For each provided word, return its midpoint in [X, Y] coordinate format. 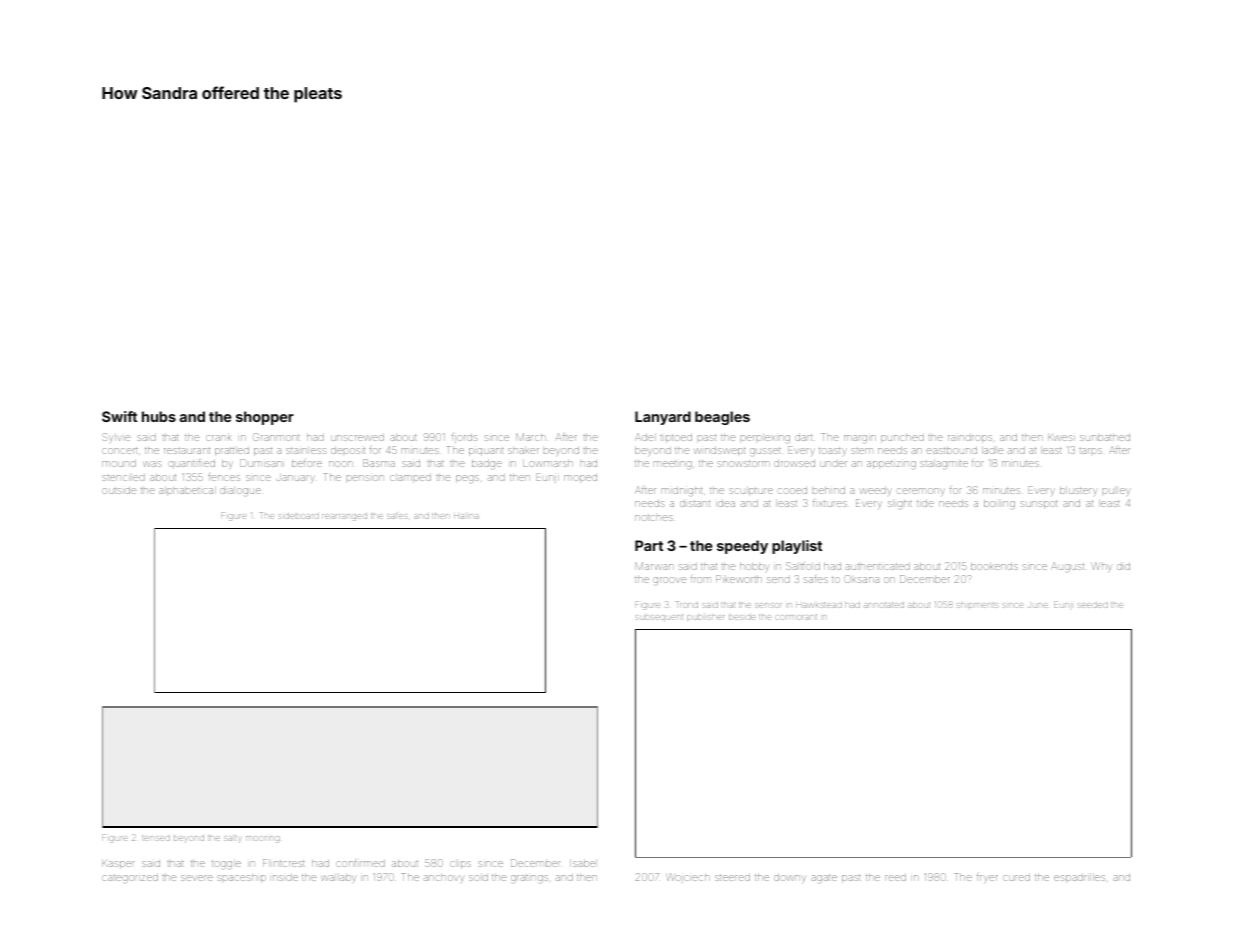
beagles [722, 418]
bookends [994, 566]
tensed [156, 838]
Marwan [654, 566]
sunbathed [1105, 437]
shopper [265, 418]
